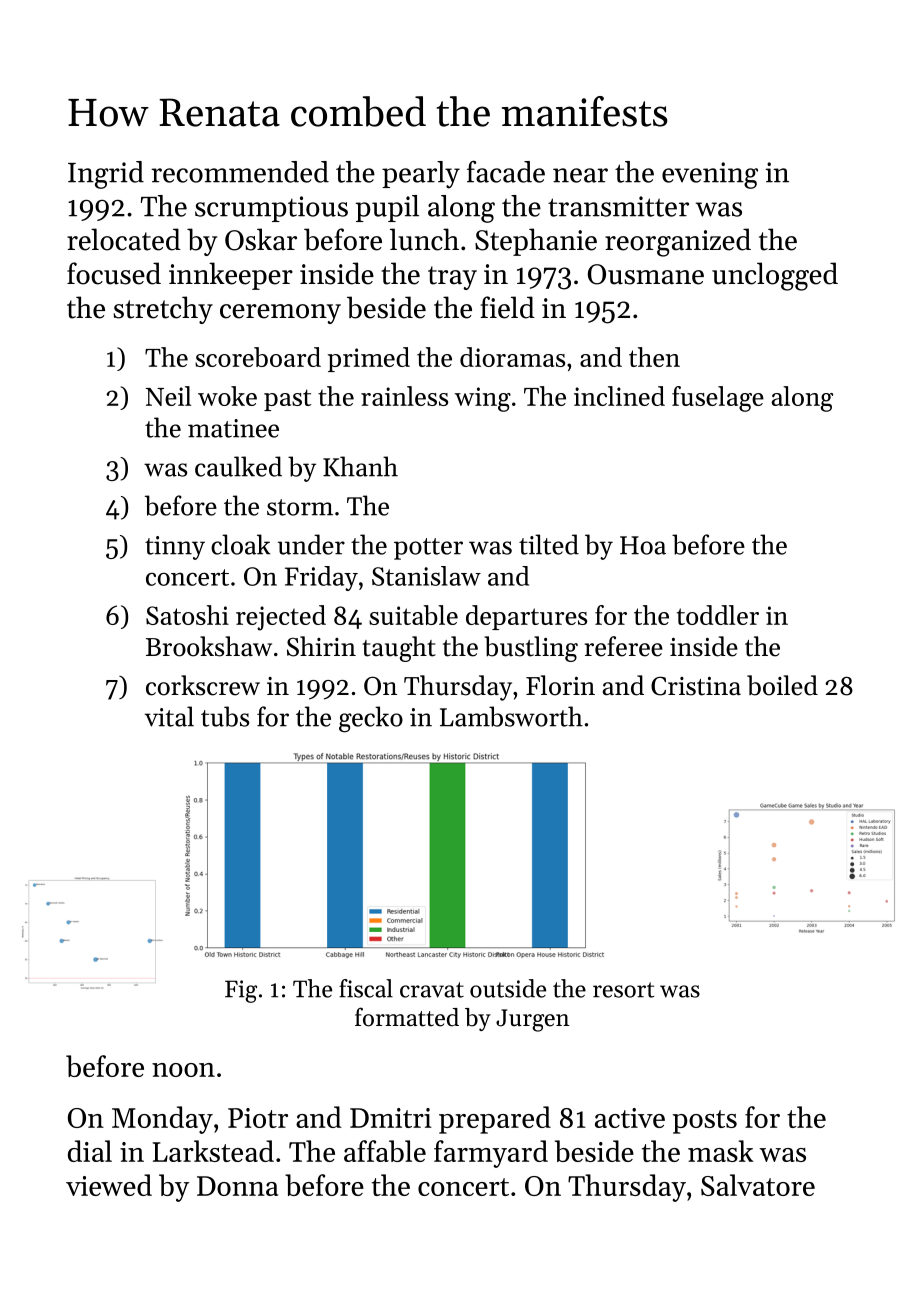 The image size is (924, 1311). I want to click on viewed, so click(109, 1185).
